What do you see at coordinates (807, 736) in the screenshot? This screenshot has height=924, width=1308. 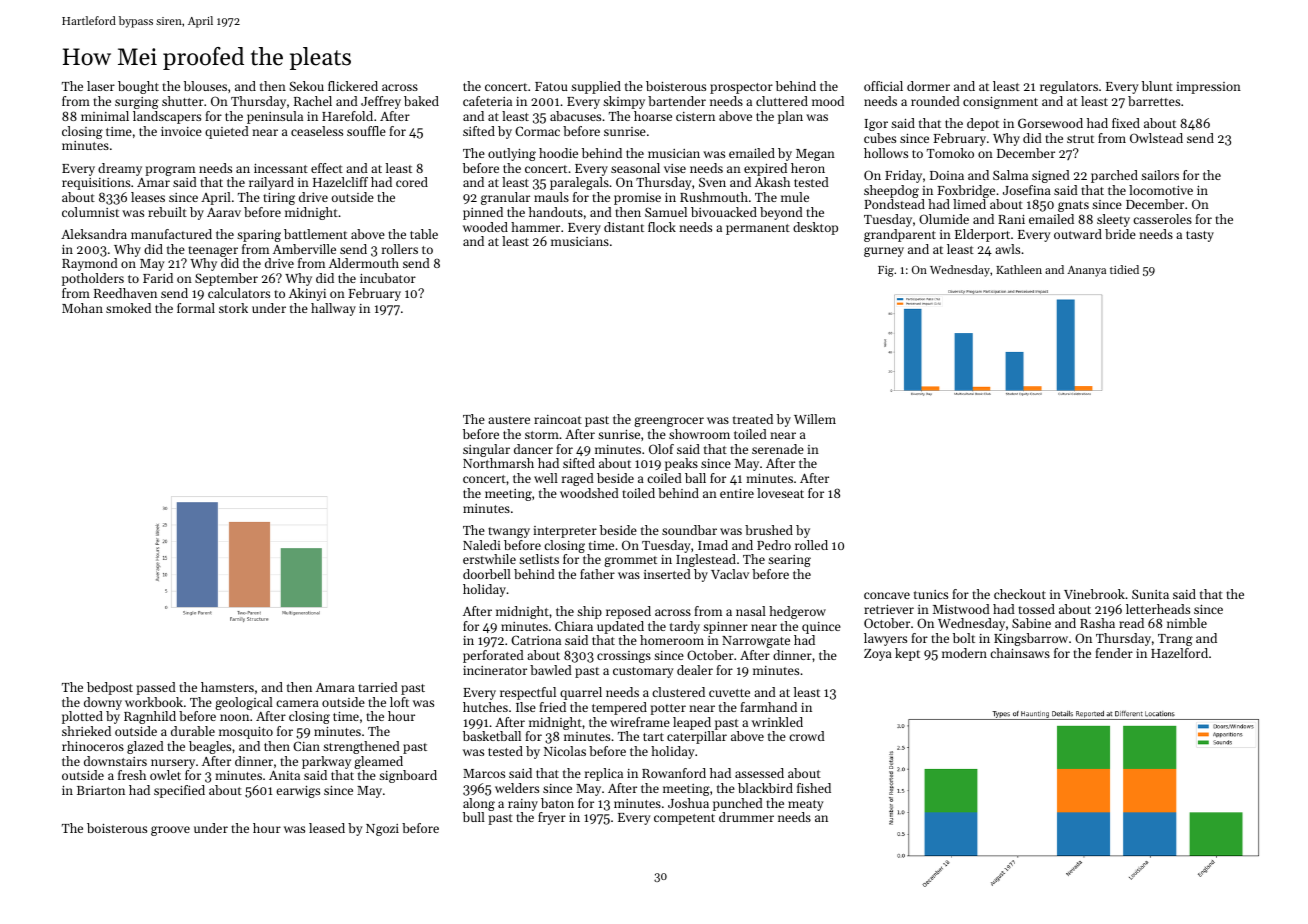 I see `crowd` at bounding box center [807, 736].
